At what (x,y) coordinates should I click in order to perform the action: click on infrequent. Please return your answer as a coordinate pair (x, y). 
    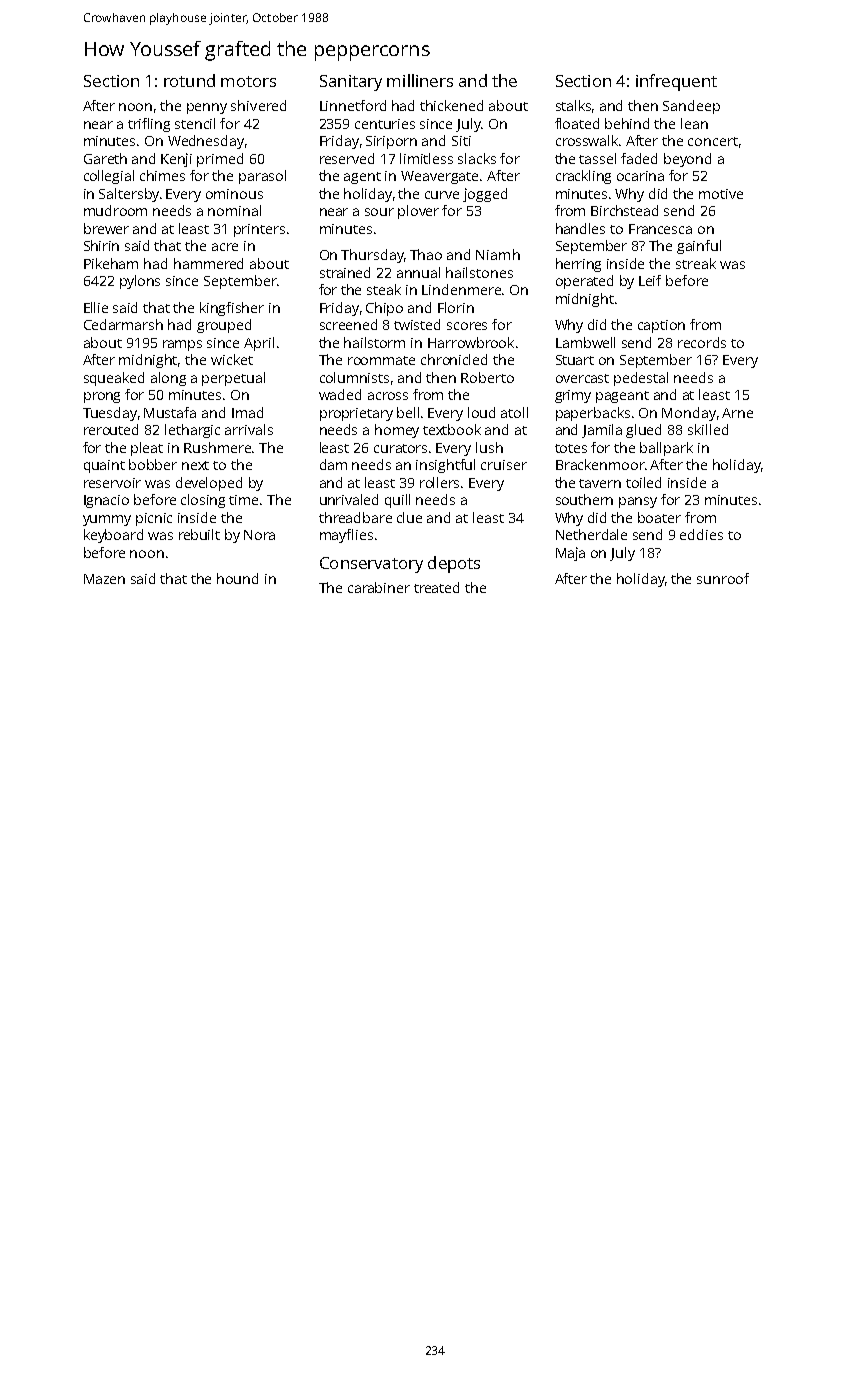
    Looking at the image, I should click on (676, 82).
